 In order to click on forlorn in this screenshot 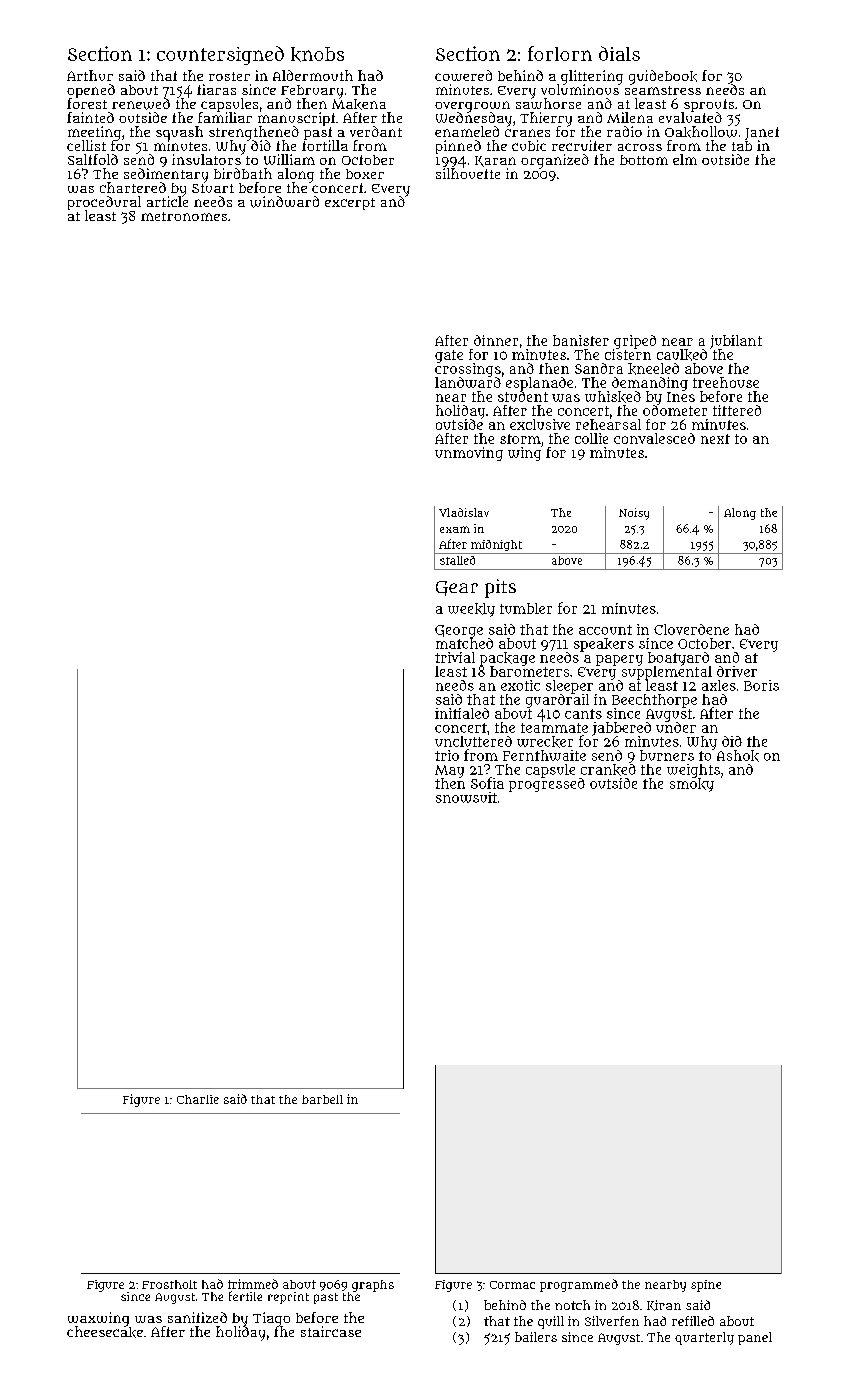, I will do `click(560, 53)`.
